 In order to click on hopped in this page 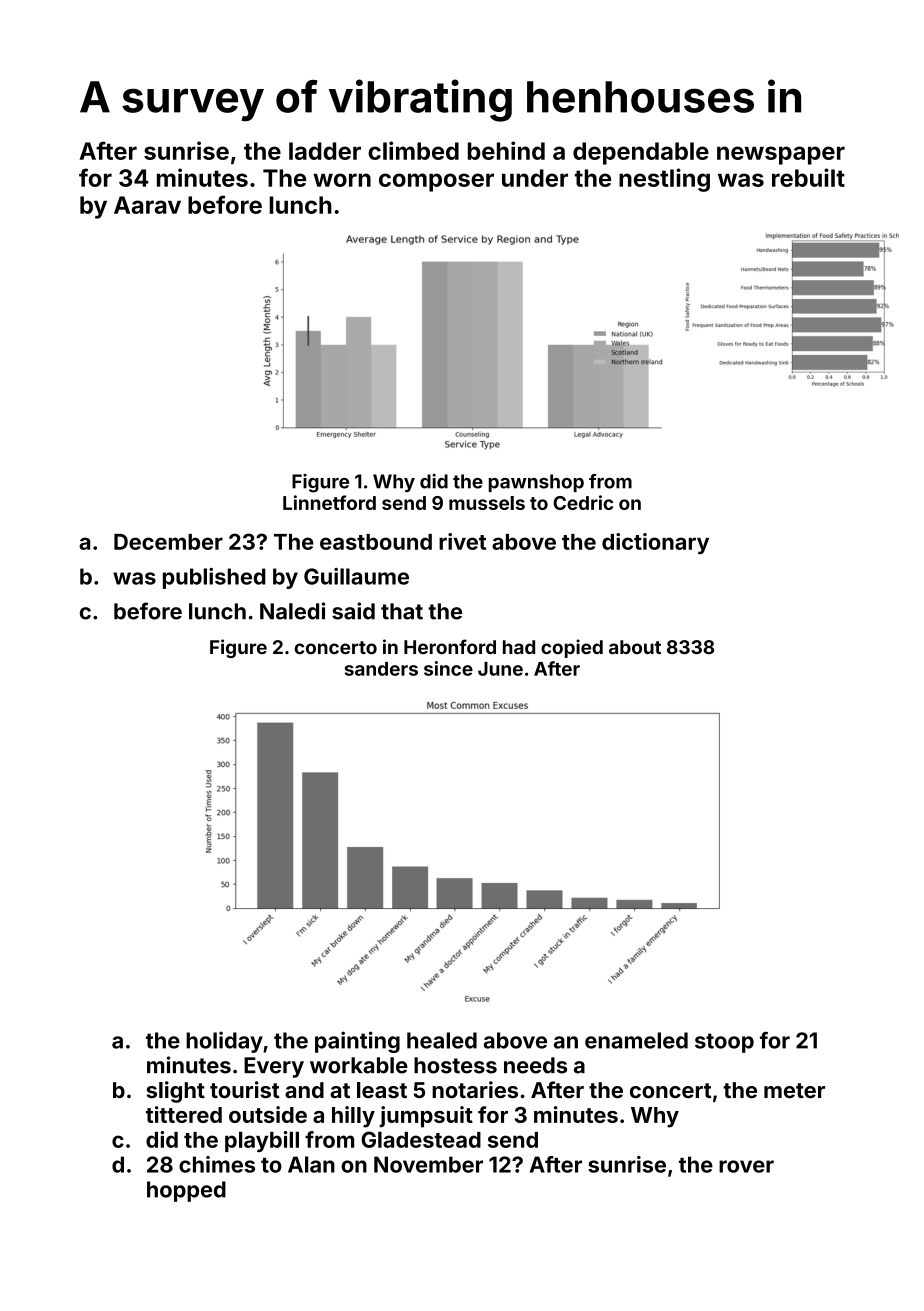, I will do `click(186, 1191)`.
